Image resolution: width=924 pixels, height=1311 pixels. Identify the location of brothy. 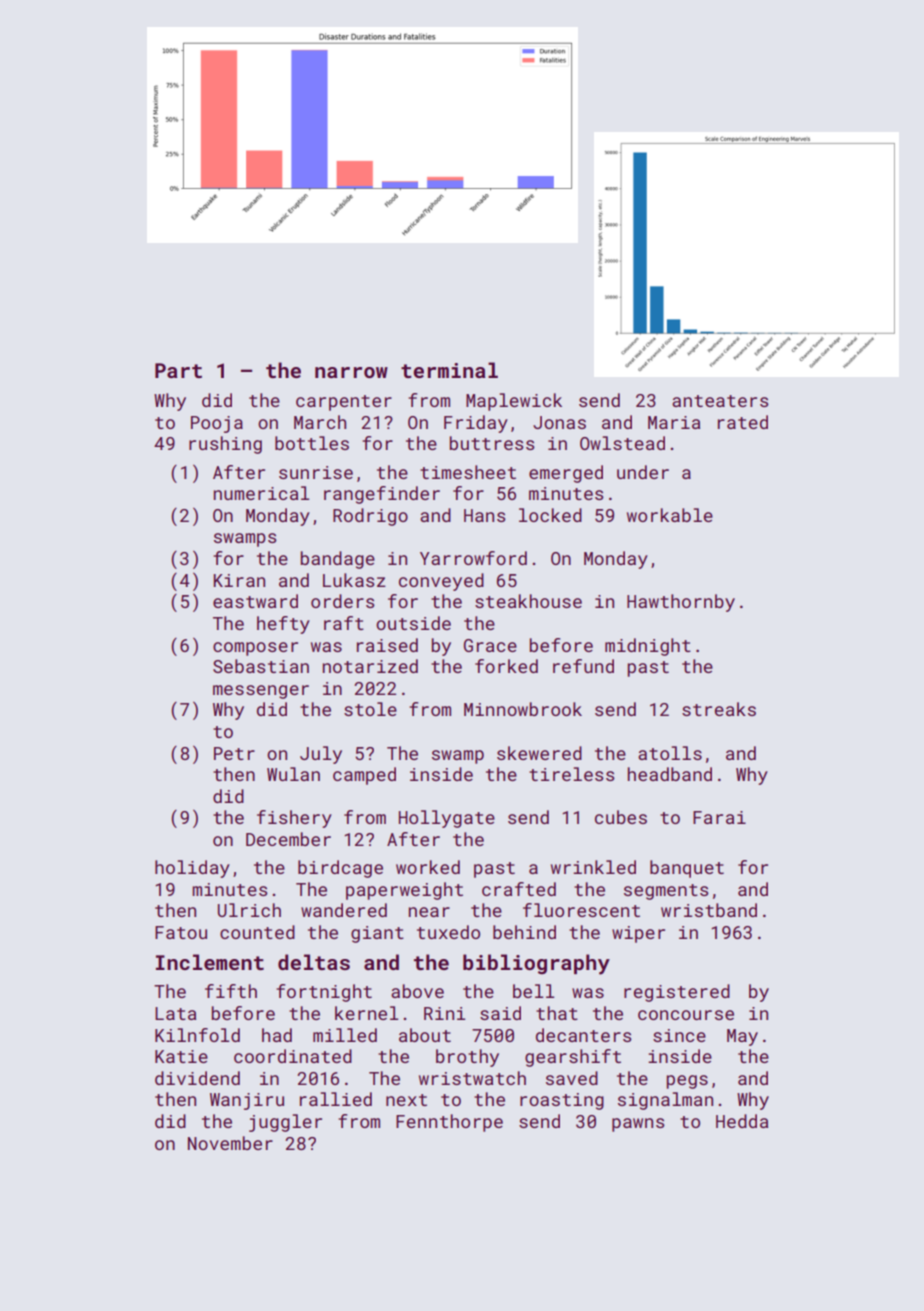
(467, 1058).
